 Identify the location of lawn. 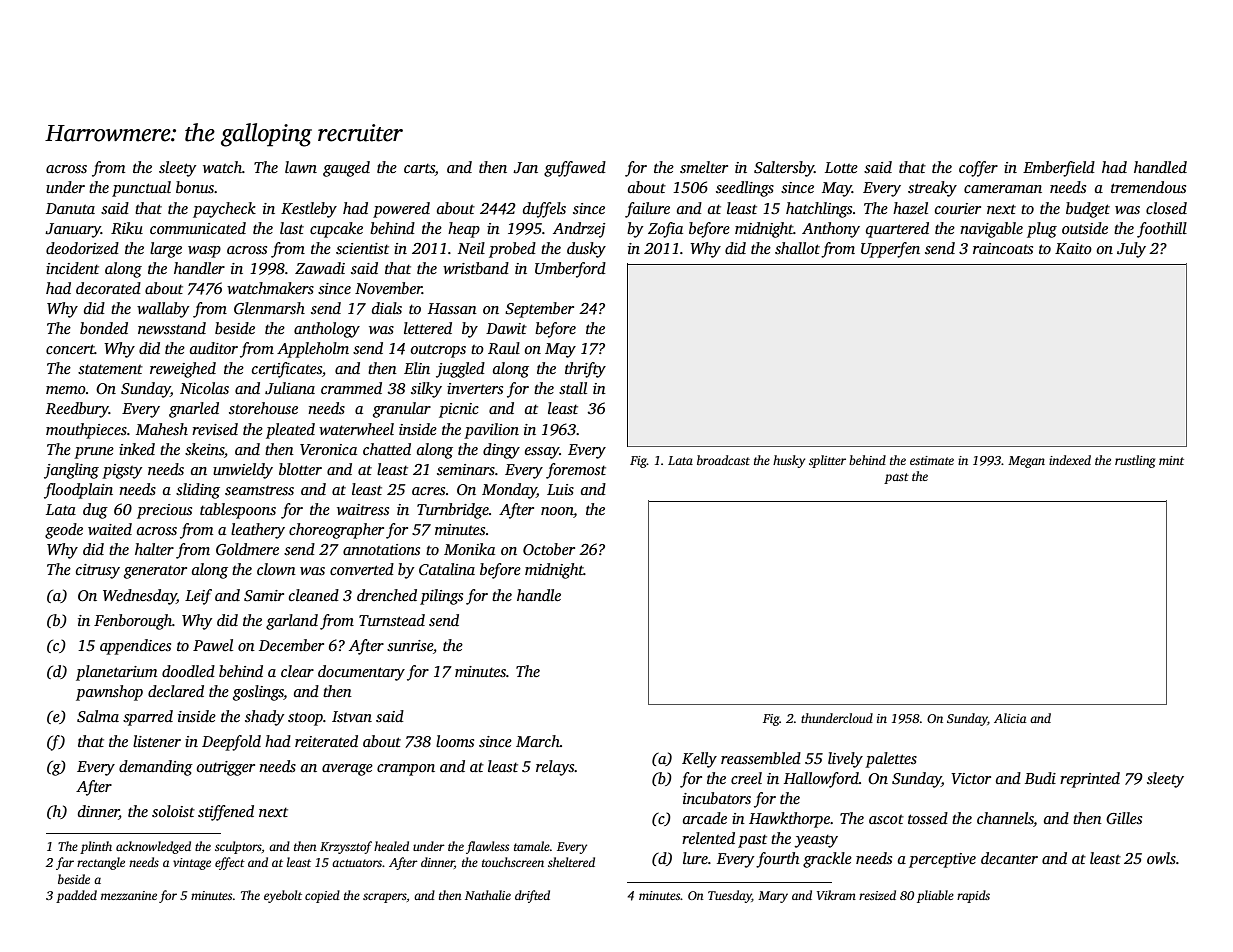
(301, 167).
